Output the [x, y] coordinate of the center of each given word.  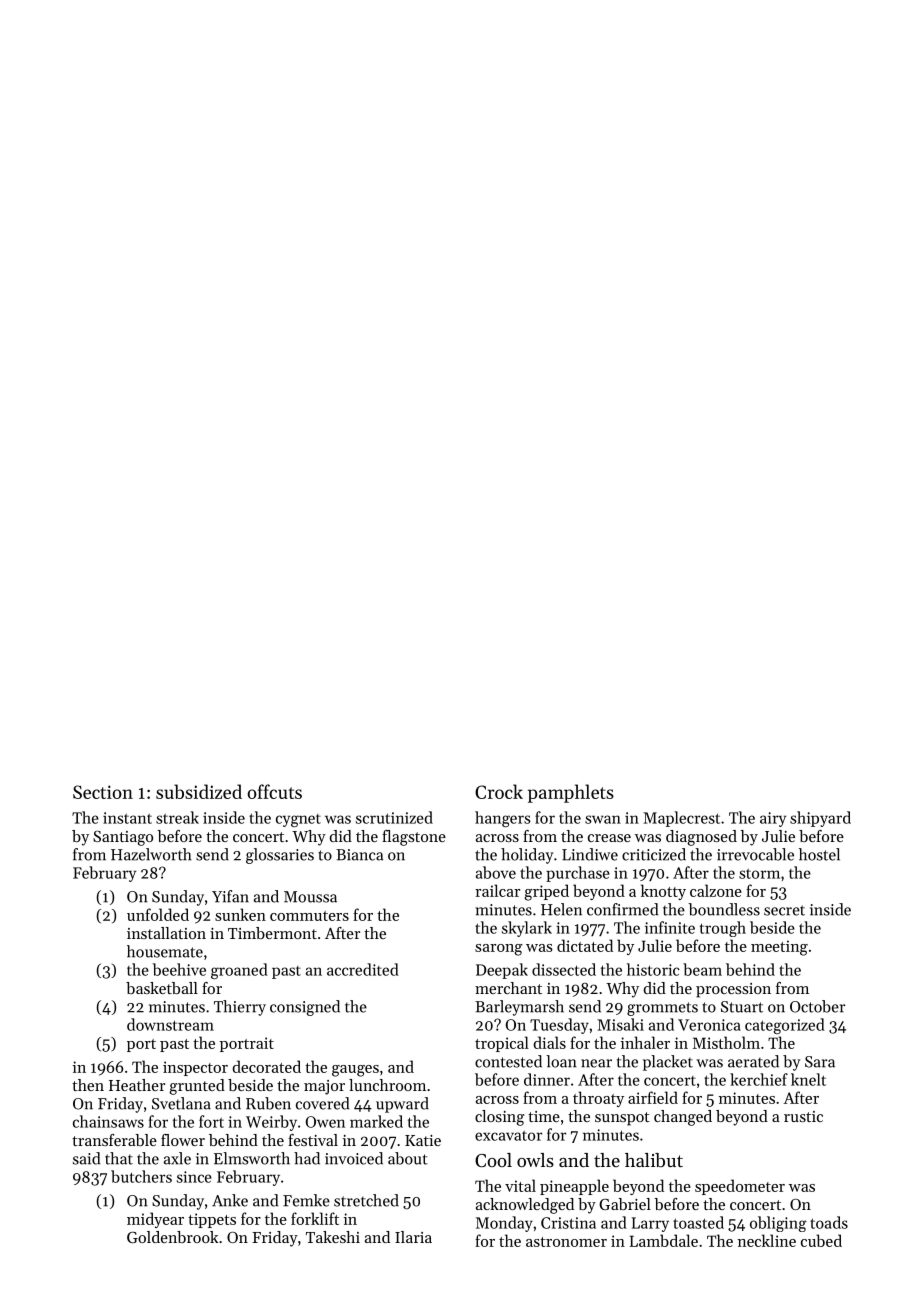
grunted [197, 1087]
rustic [803, 1116]
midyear [155, 1220]
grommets [662, 1009]
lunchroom [387, 1085]
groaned [239, 971]
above [496, 872]
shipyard [820, 819]
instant [127, 818]
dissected [564, 969]
